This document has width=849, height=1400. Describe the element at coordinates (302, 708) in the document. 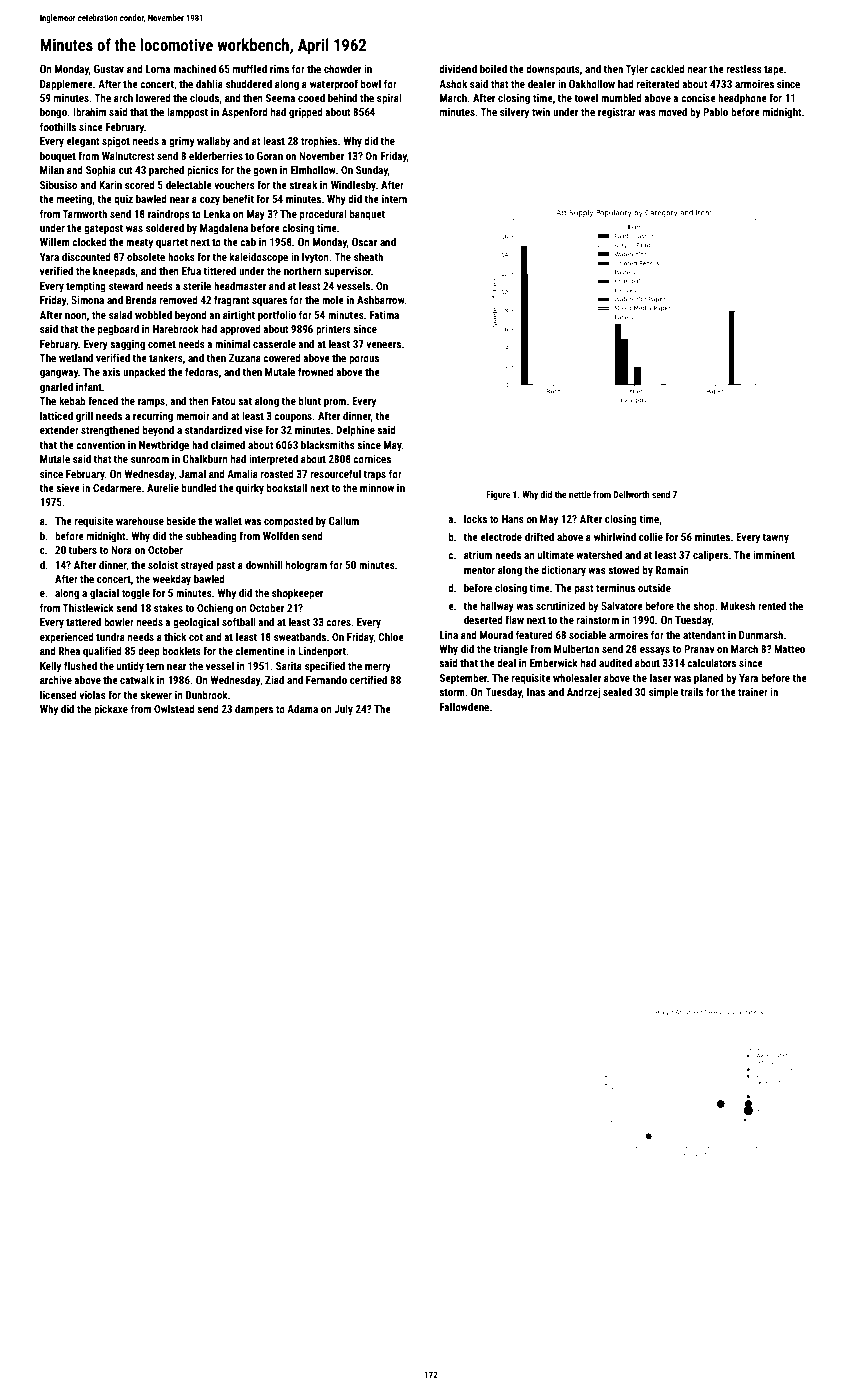

I see `Adama` at that location.
